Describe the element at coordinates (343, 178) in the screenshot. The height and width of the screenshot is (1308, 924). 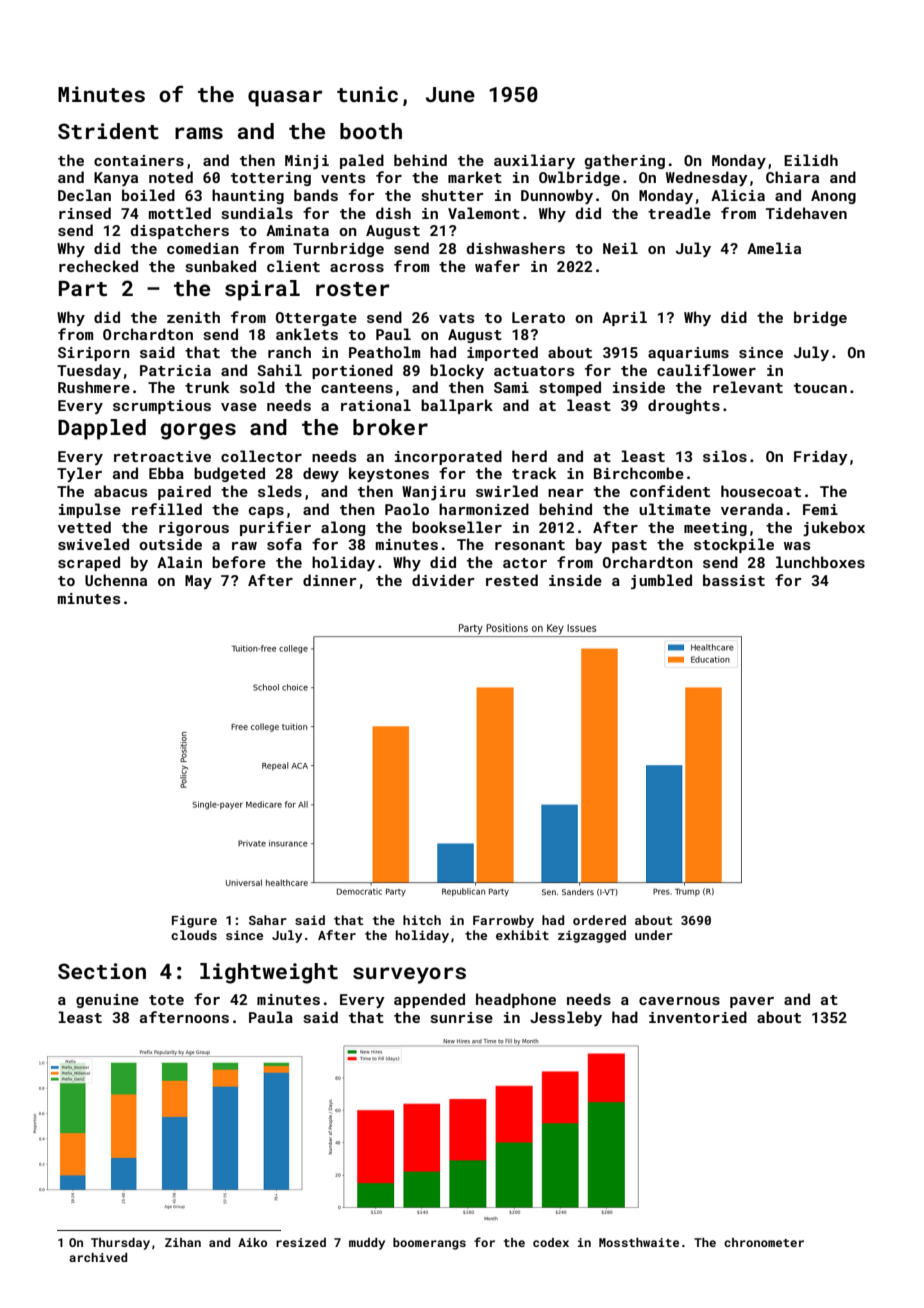
I see `vents` at that location.
